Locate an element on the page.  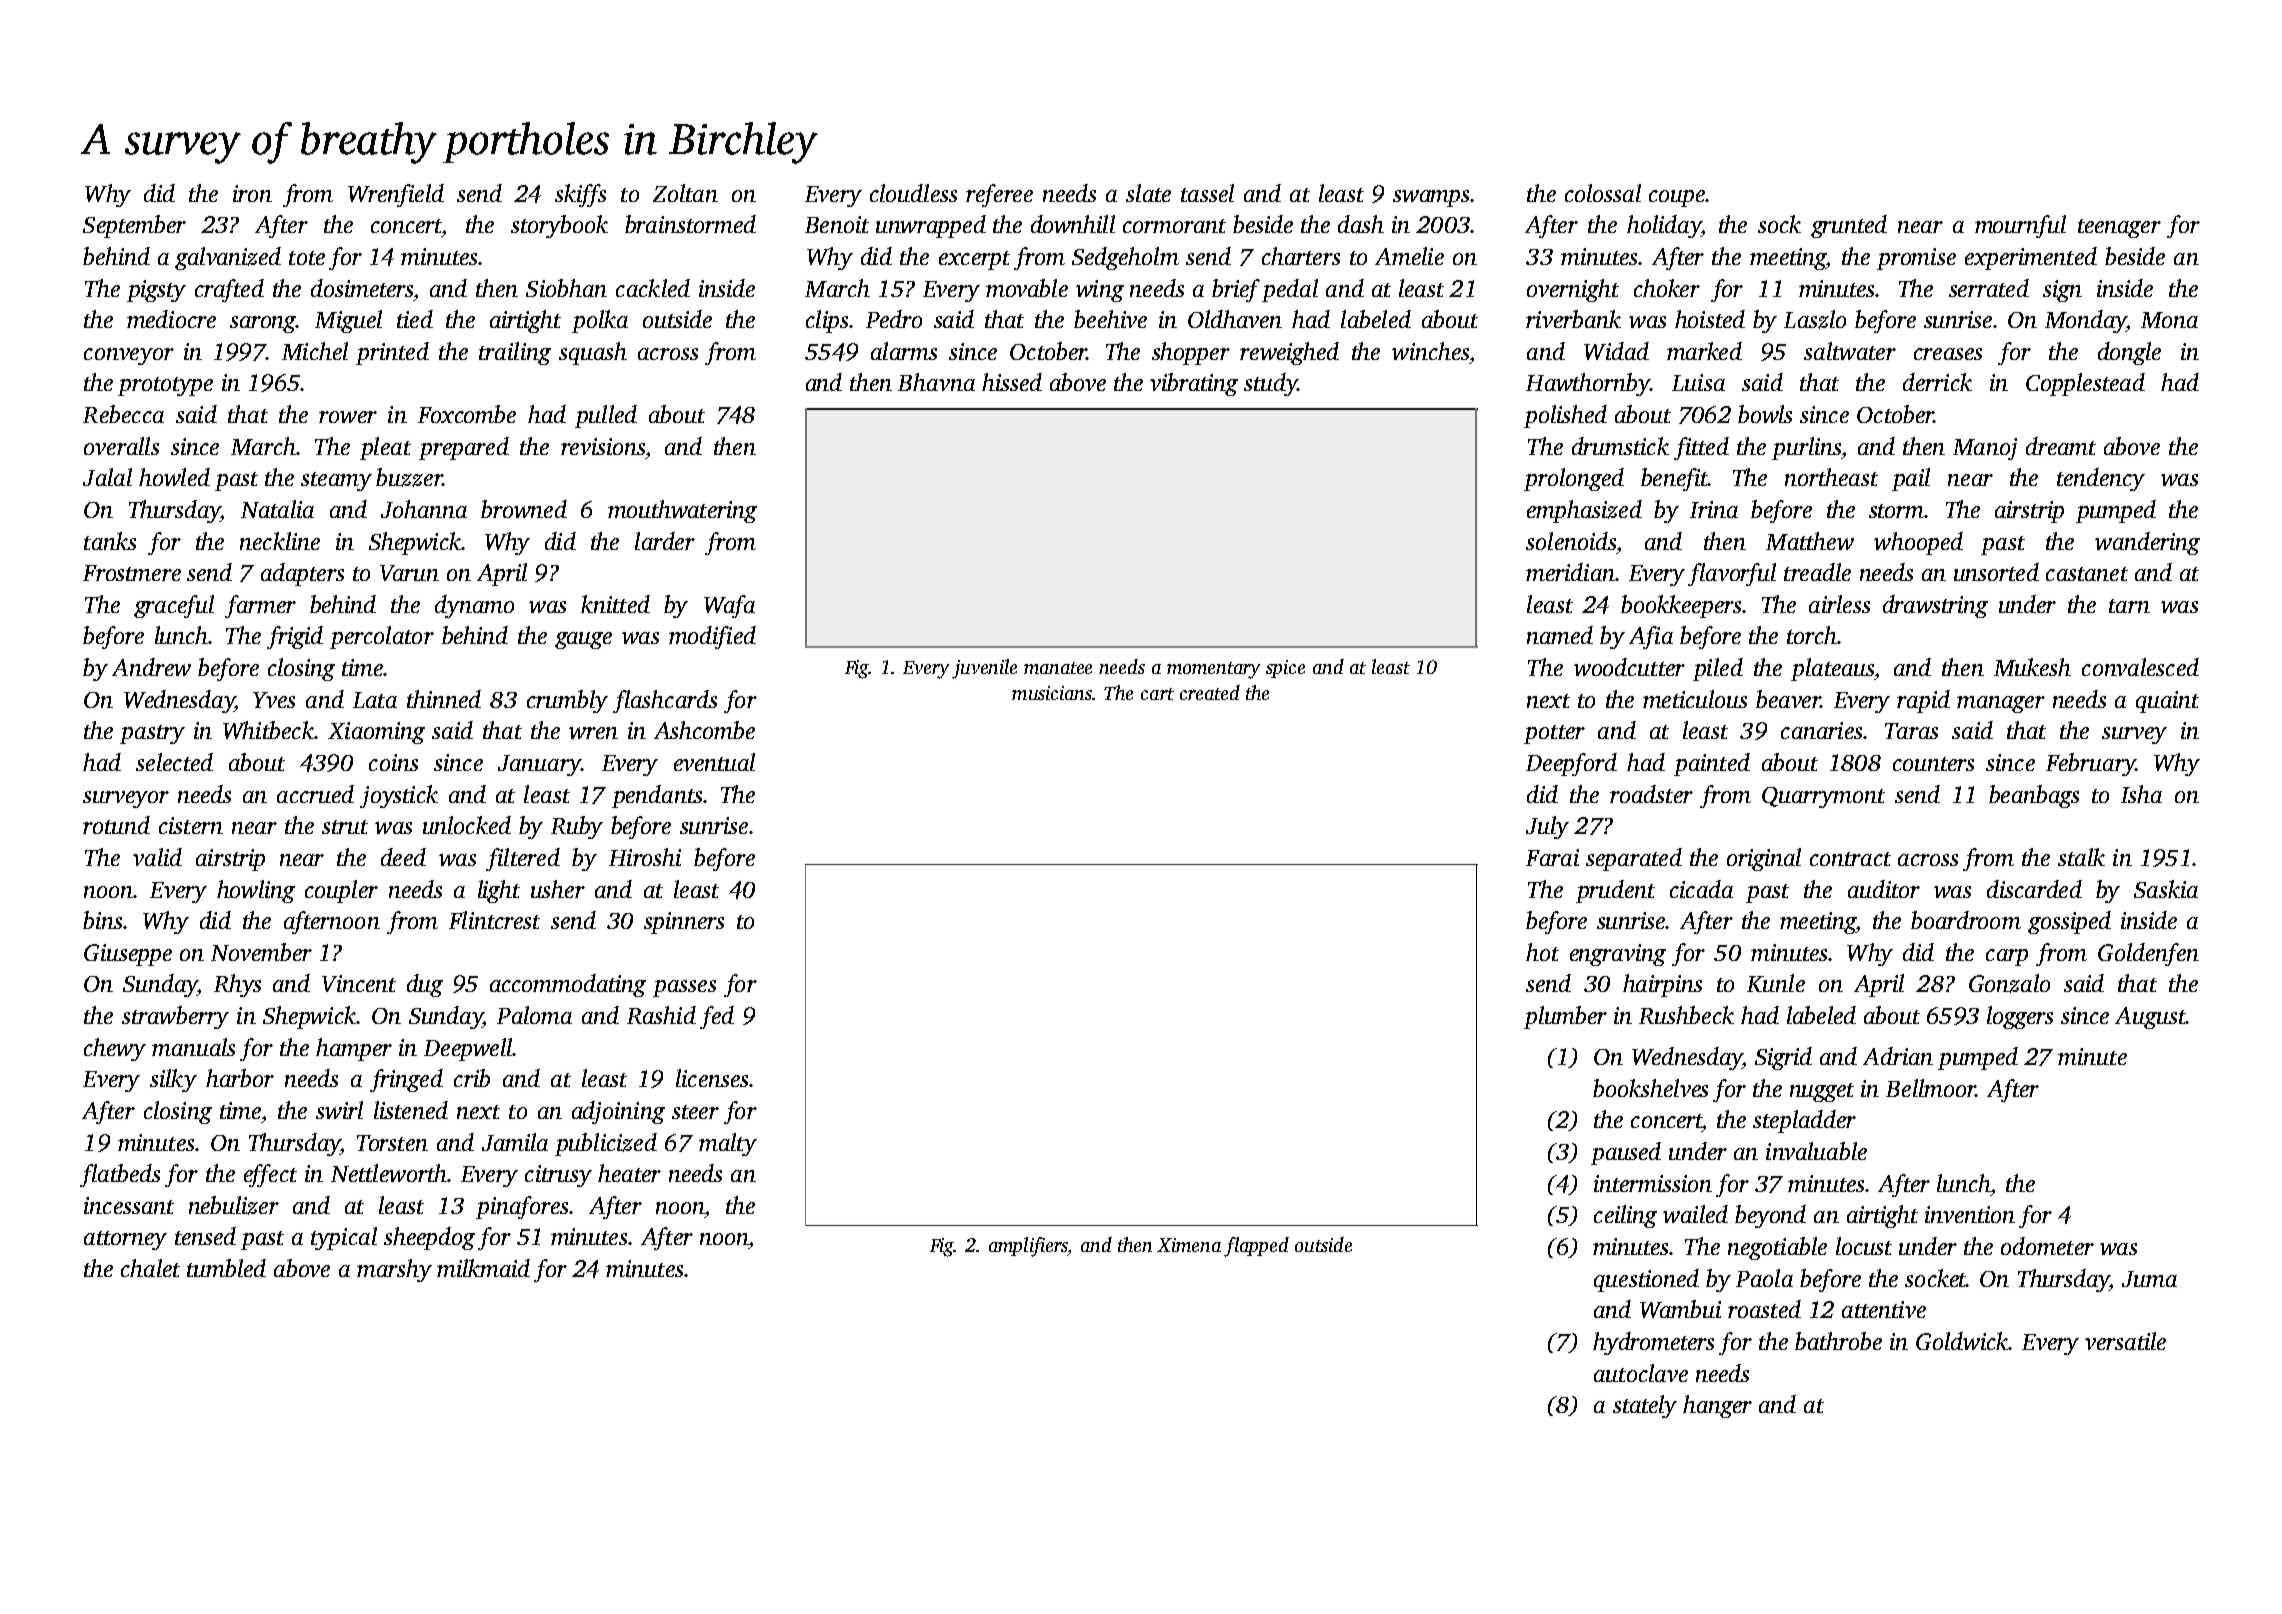
Farai is located at coordinates (1552, 857).
